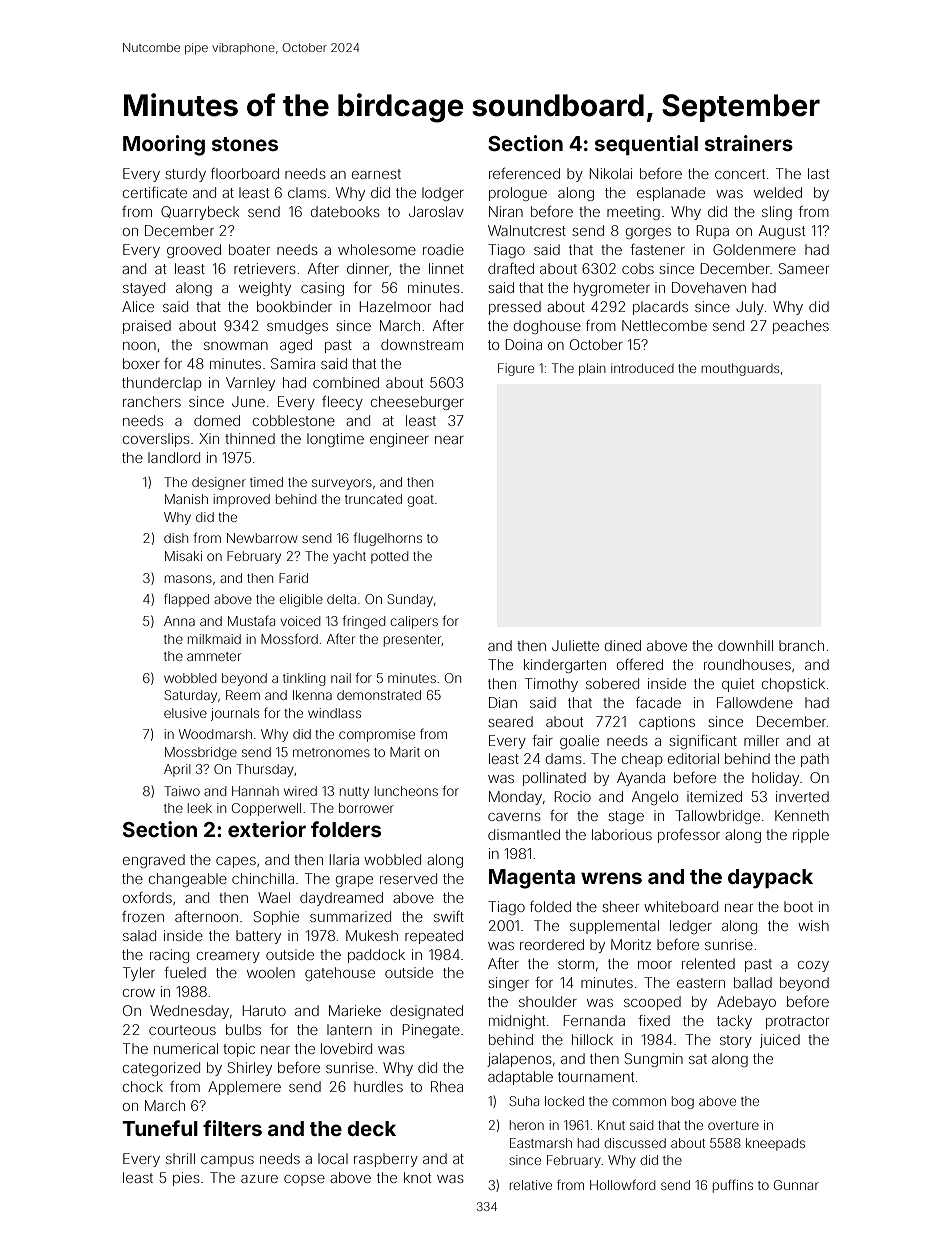 The image size is (952, 1233). What do you see at coordinates (547, 327) in the document?
I see `doghouse` at bounding box center [547, 327].
